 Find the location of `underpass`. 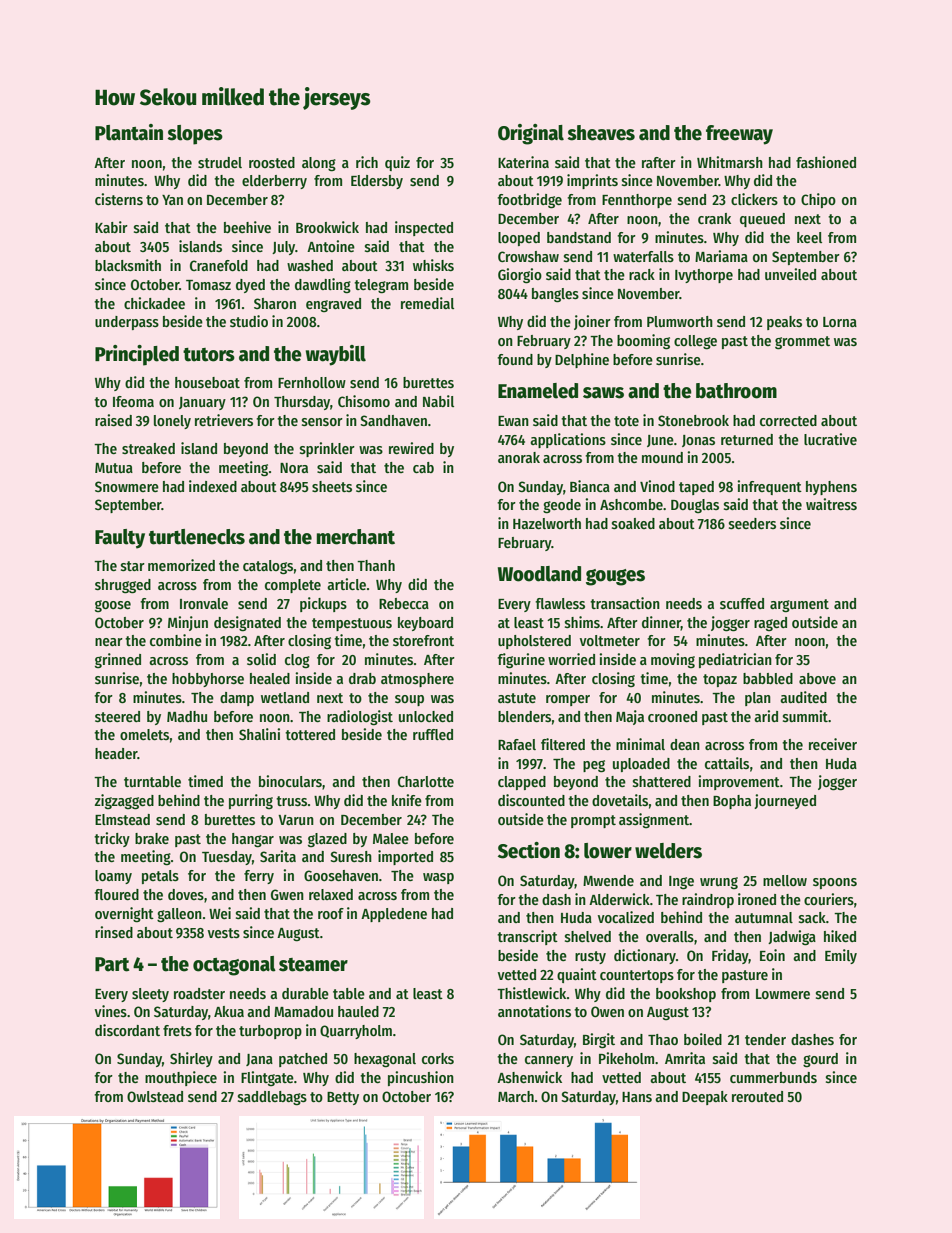

underpass is located at coordinates (127, 323).
